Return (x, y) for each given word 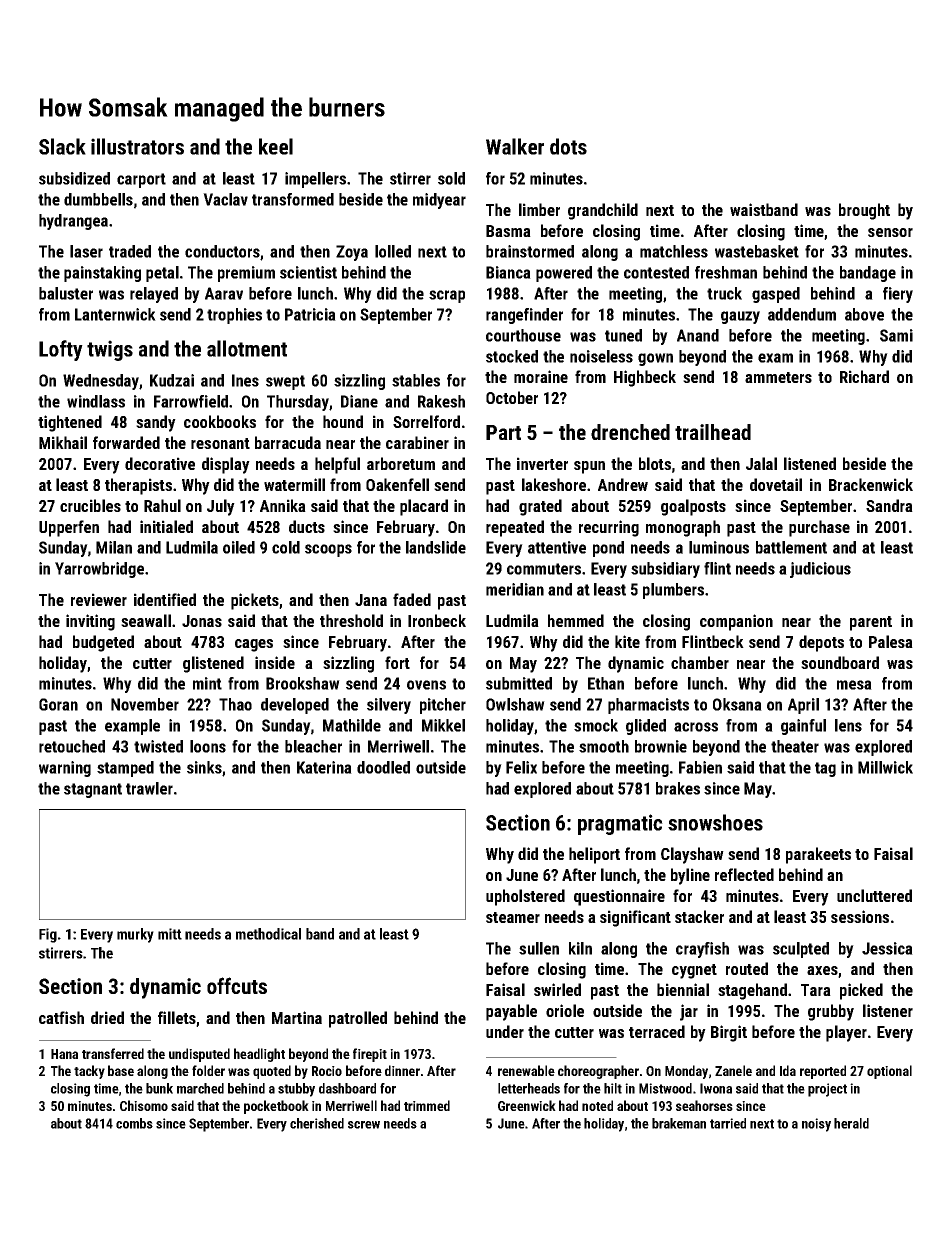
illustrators (137, 146)
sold (451, 178)
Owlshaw (515, 704)
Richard (864, 376)
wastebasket (757, 251)
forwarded (126, 442)
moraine (541, 376)
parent (871, 623)
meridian (515, 589)
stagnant (93, 790)
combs (134, 1123)
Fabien (700, 767)
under (505, 1031)
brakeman (679, 1123)
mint (207, 683)
